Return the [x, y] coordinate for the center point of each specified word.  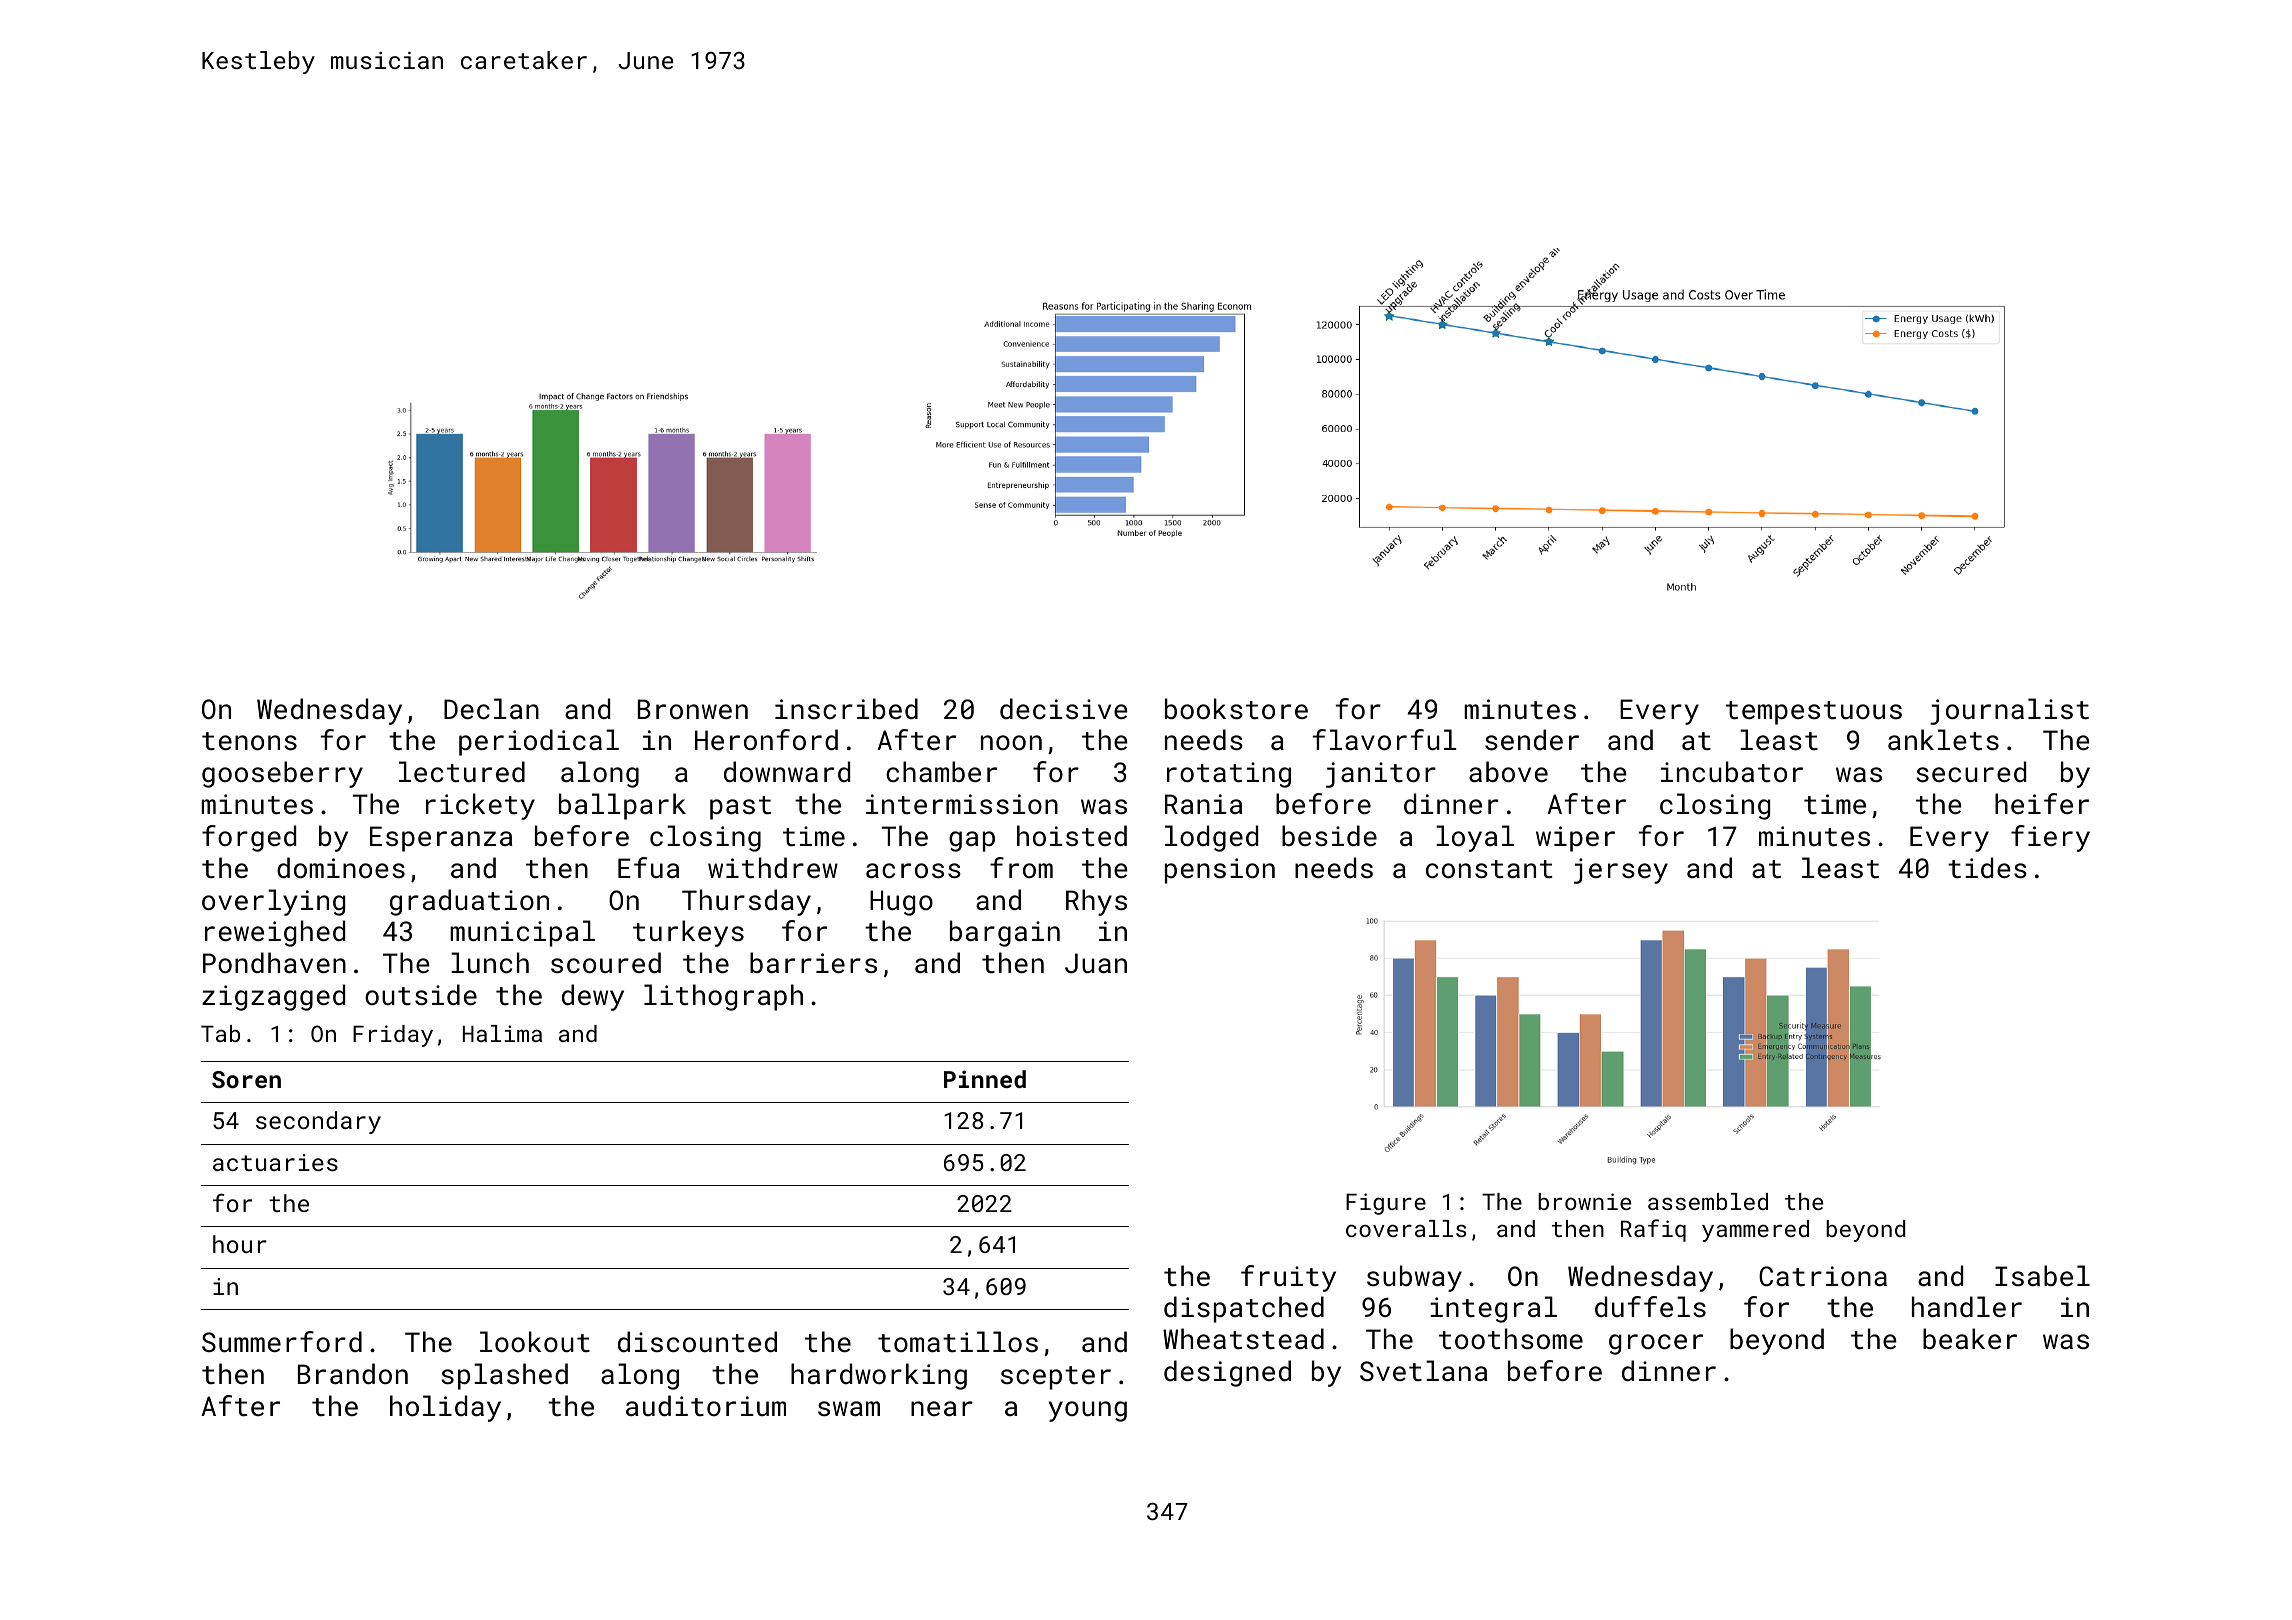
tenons [249, 741]
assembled [1708, 1201]
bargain [1005, 933]
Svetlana [1424, 1370]
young [1088, 1411]
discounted [697, 1342]
